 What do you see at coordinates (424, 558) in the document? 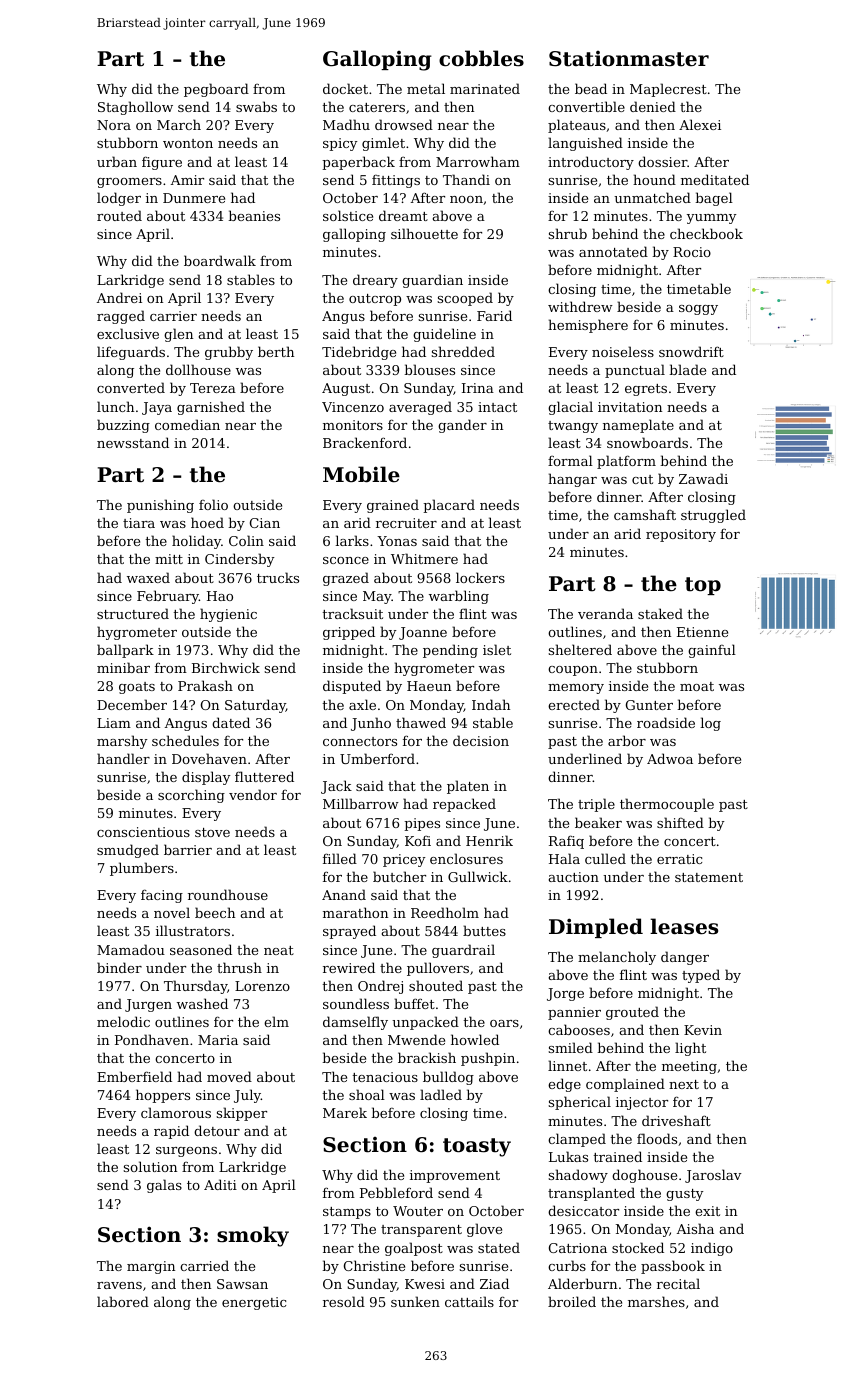
I see `Whitmere` at bounding box center [424, 558].
